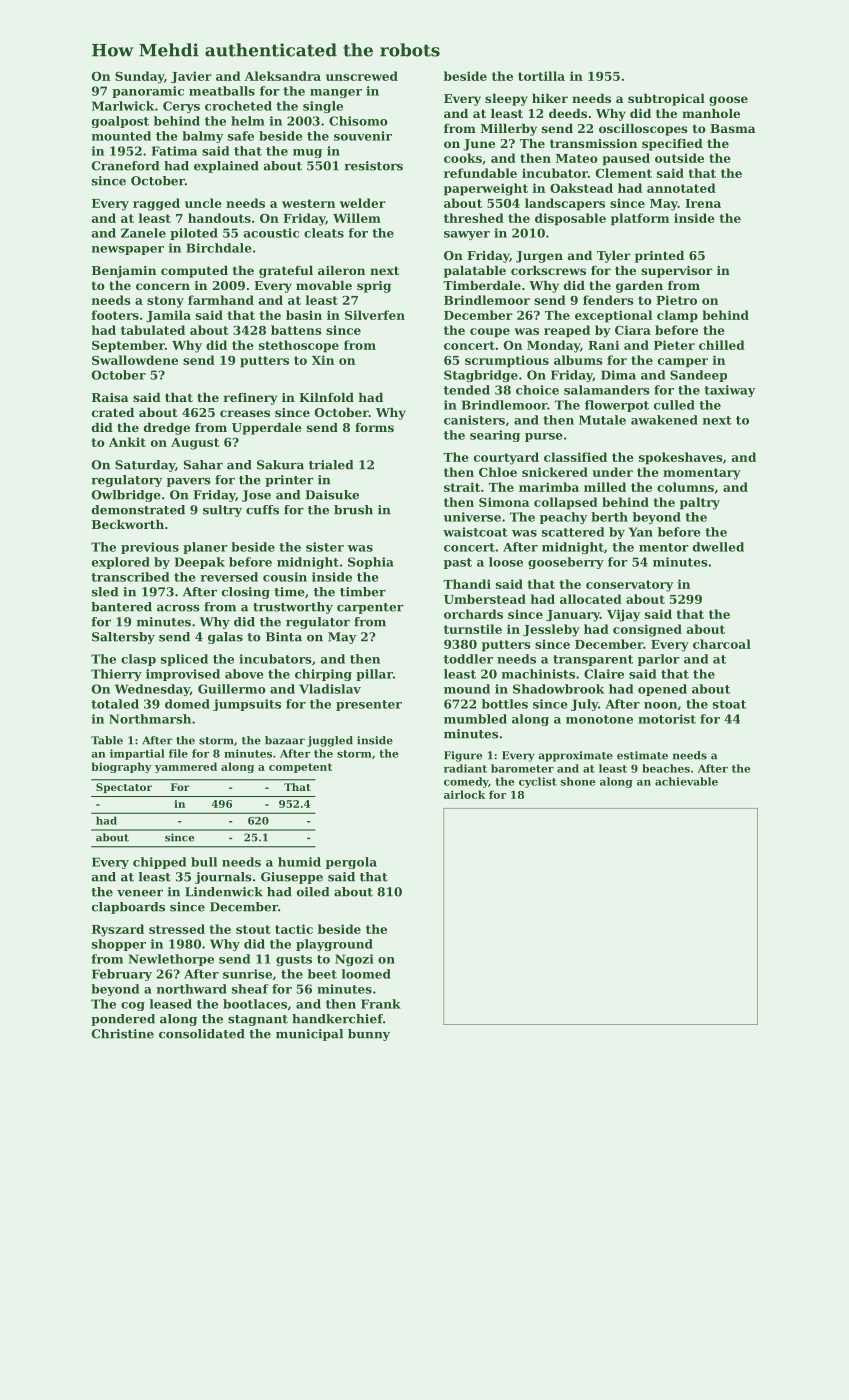 This screenshot has width=849, height=1400. Describe the element at coordinates (640, 219) in the screenshot. I see `platform` at that location.
